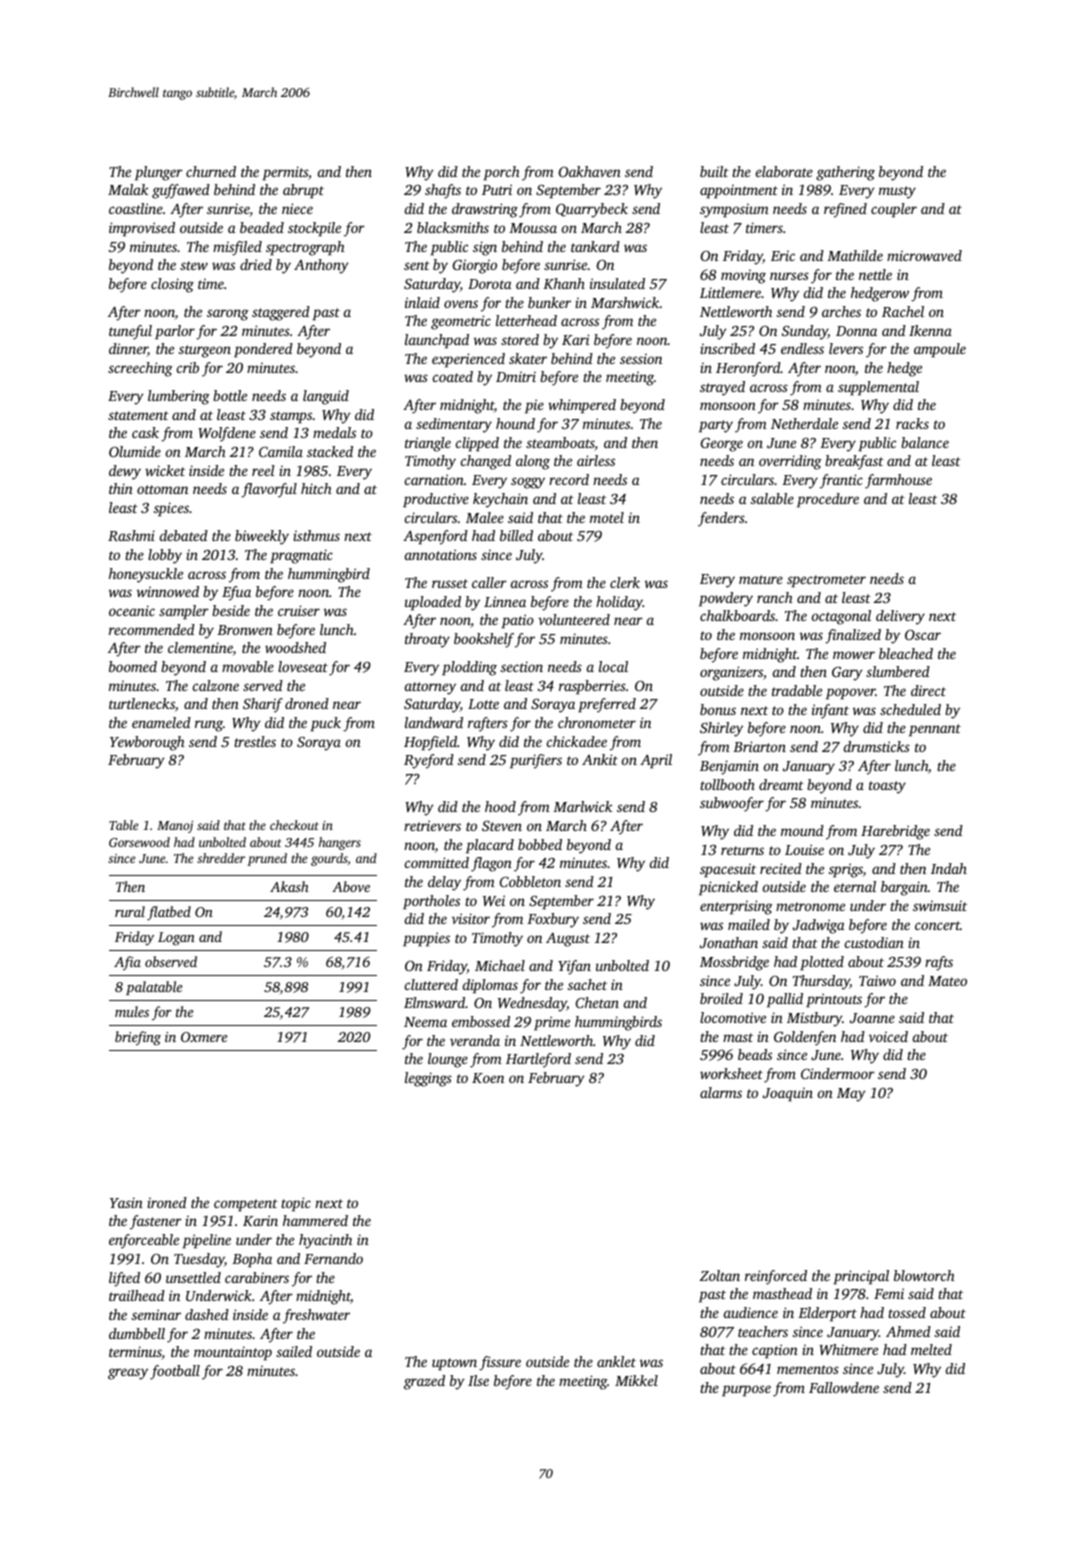  I want to click on porch, so click(502, 173).
